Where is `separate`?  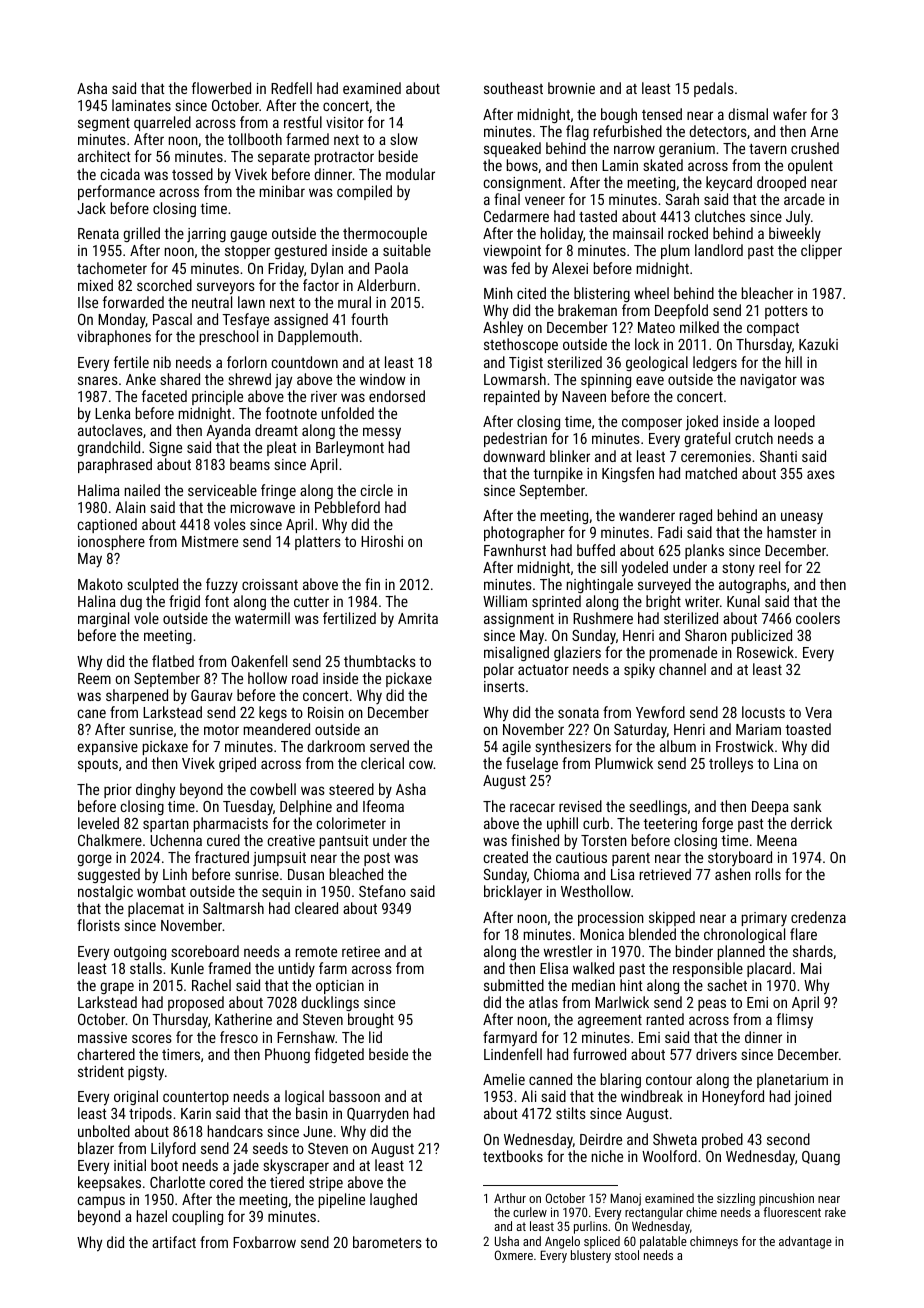 separate is located at coordinates (284, 158).
